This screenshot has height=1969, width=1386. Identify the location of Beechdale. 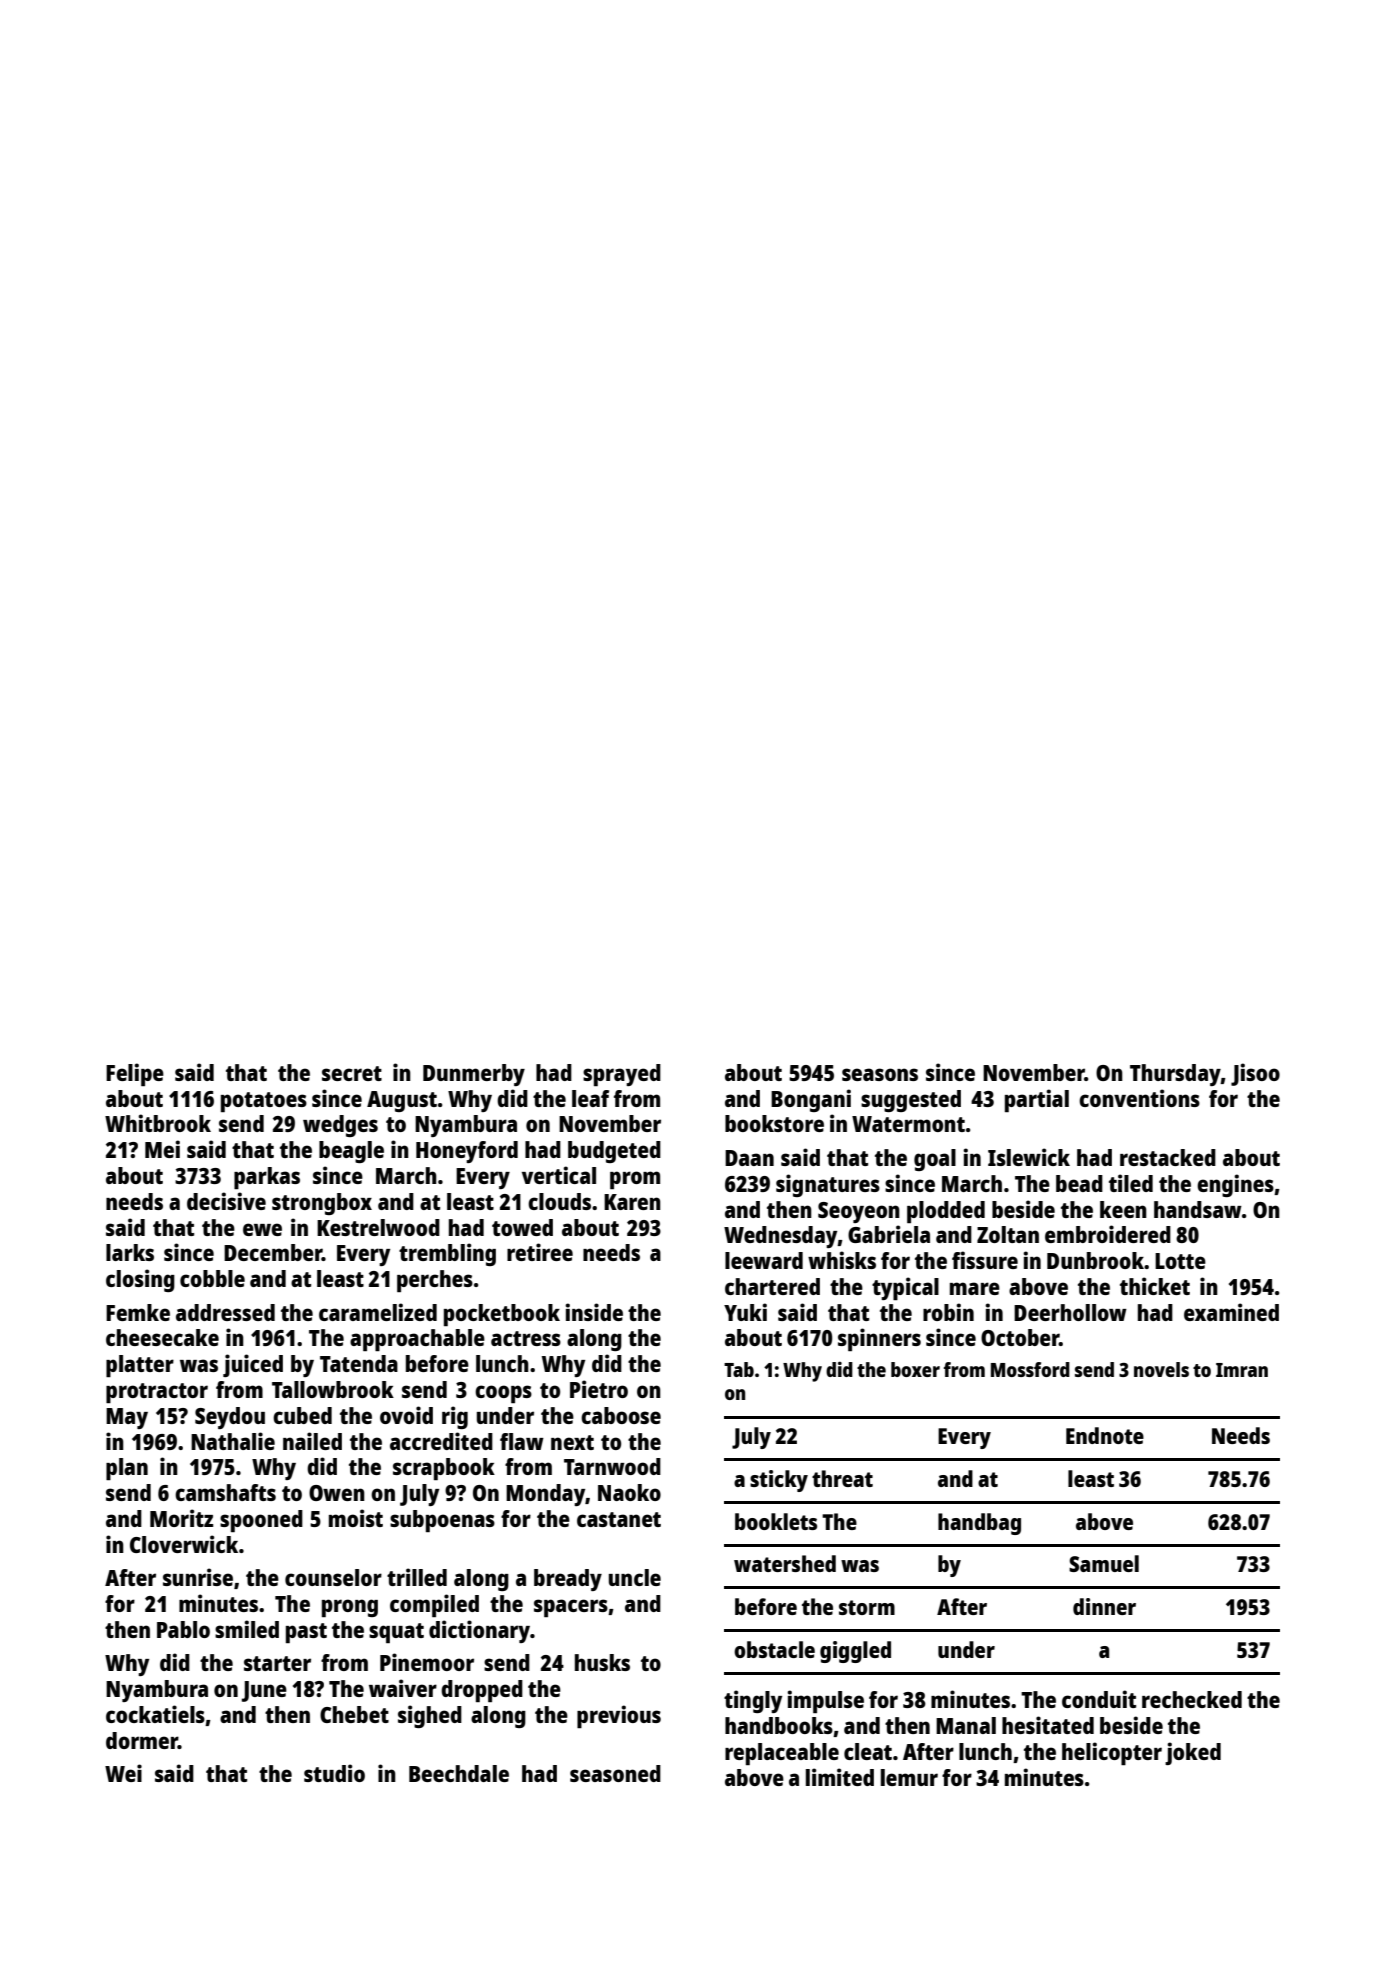
(459, 1773).
